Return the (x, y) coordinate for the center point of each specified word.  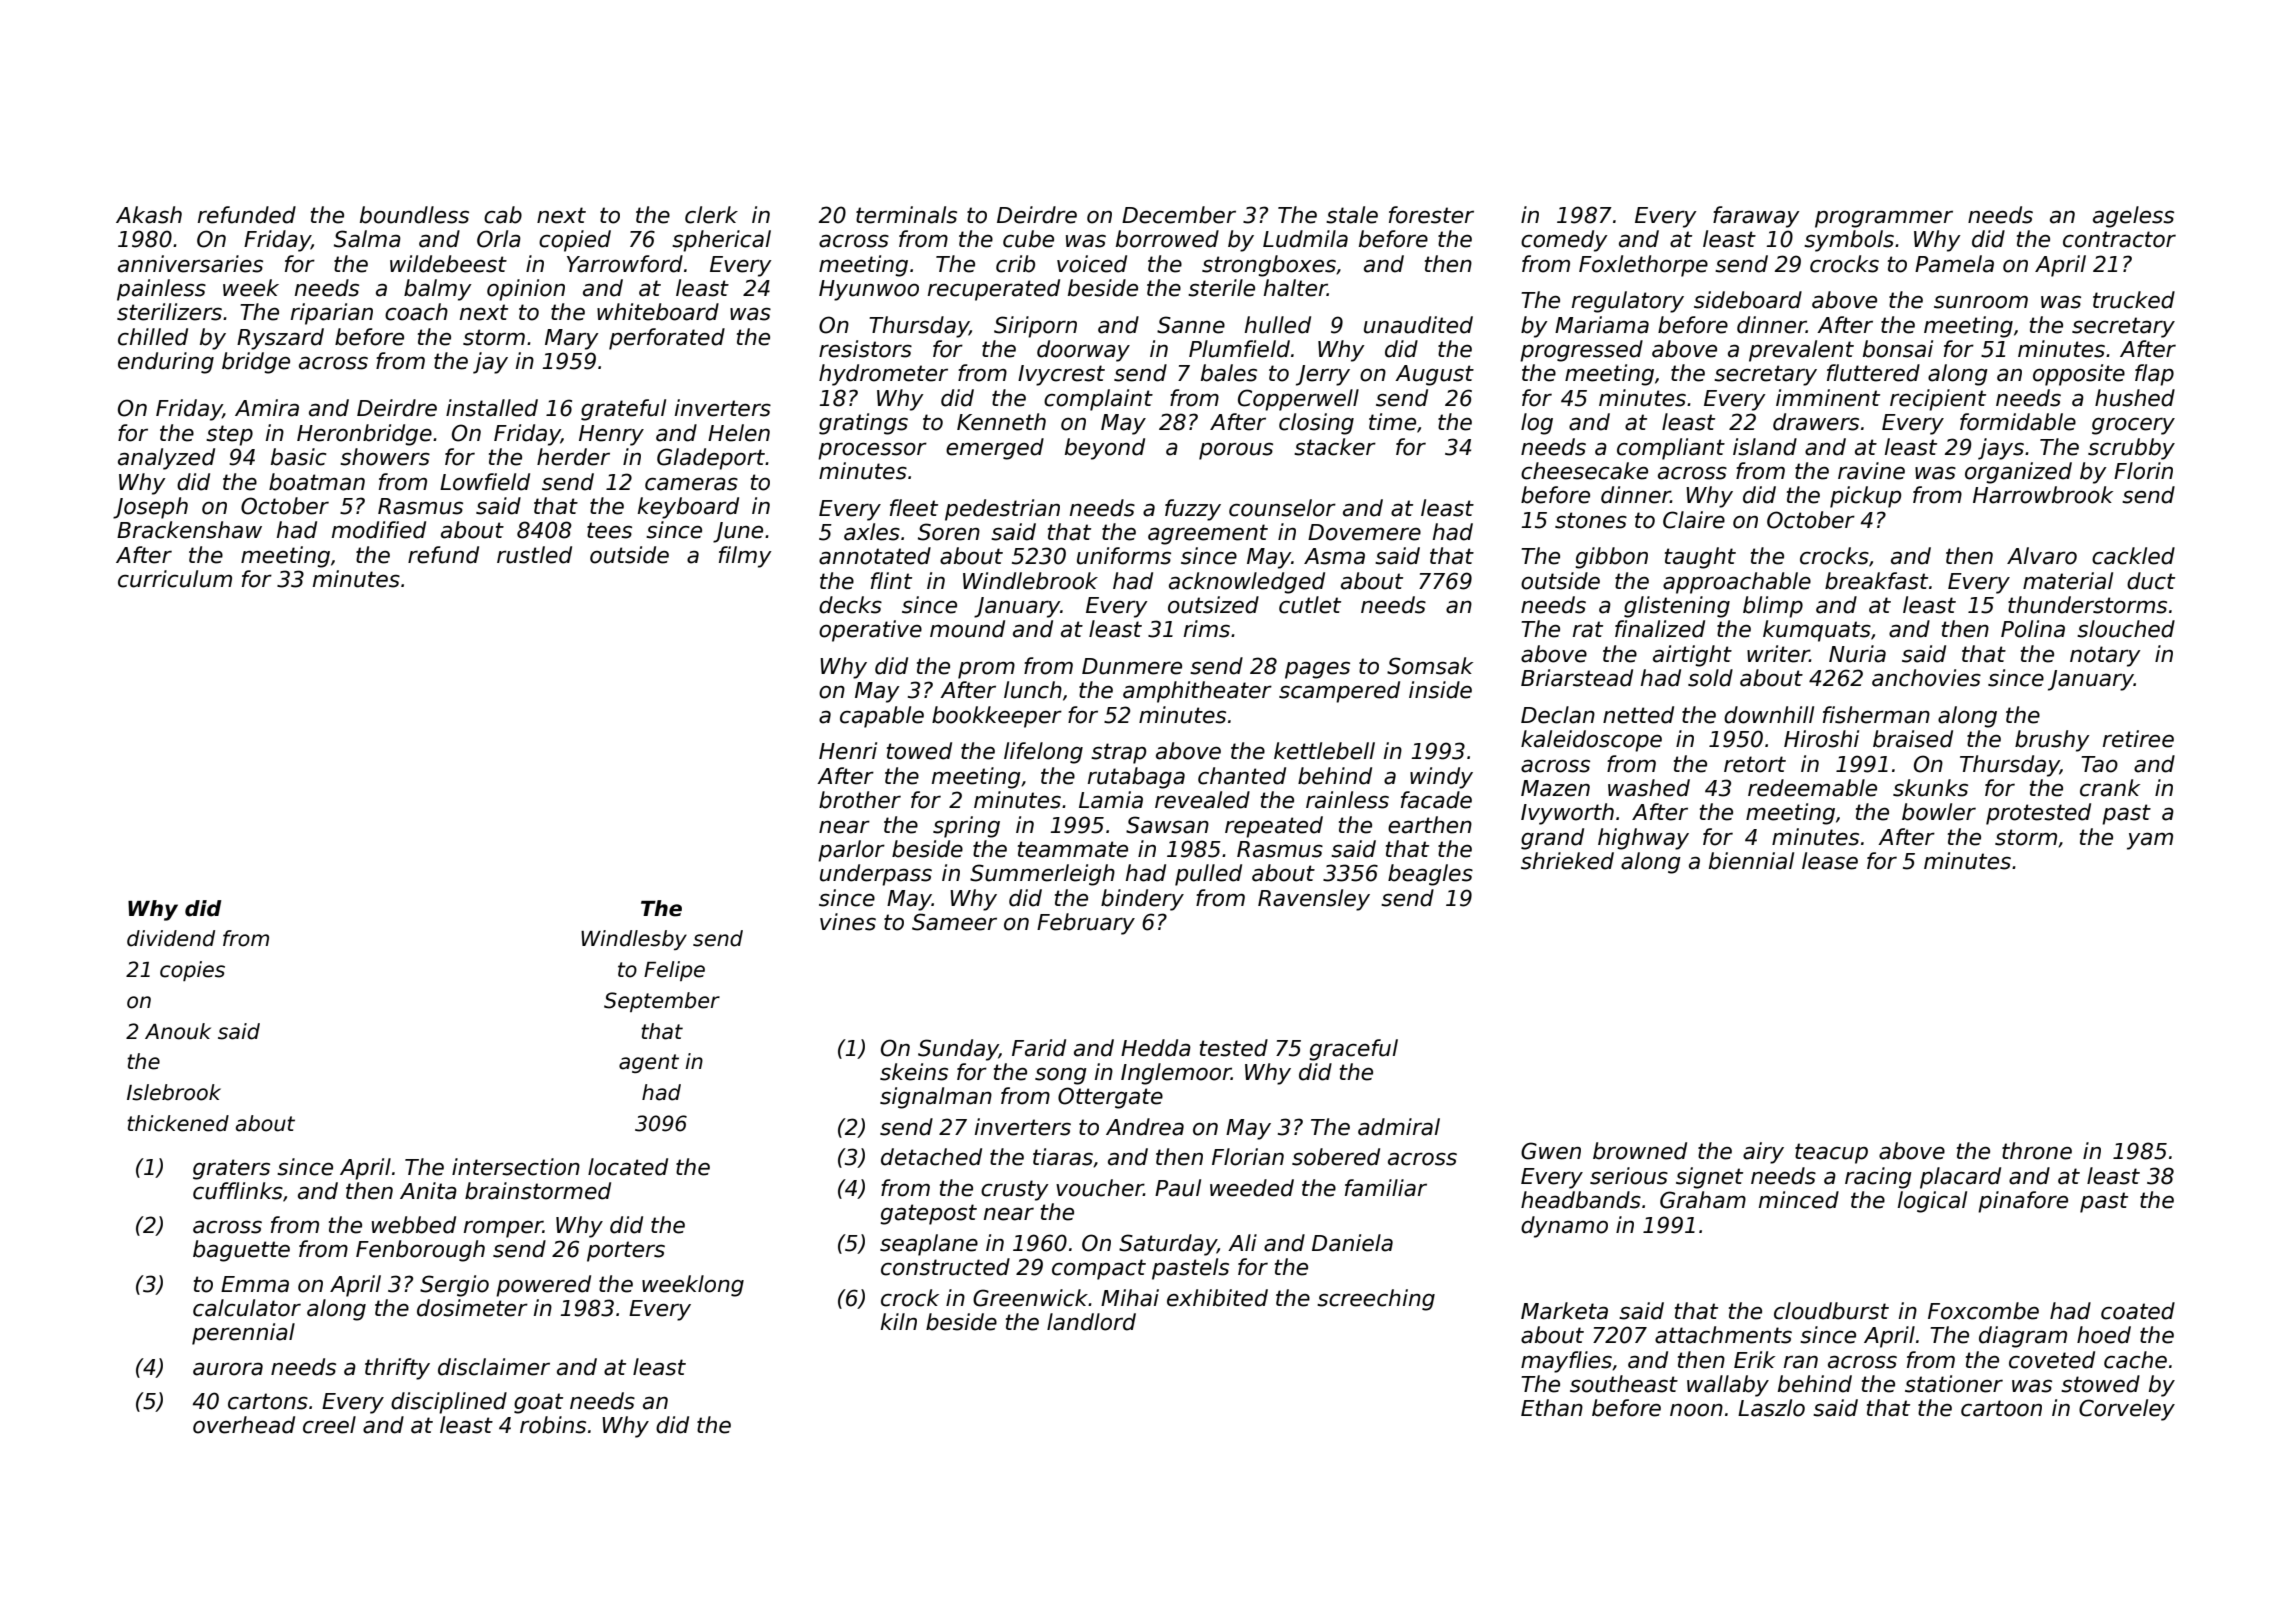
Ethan (1552, 1408)
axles (872, 532)
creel (329, 1425)
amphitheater (1197, 692)
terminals (906, 215)
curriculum (175, 579)
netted (1638, 715)
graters (231, 1169)
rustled (534, 555)
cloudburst (1831, 1311)
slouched (2126, 629)
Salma (367, 239)
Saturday (1168, 1245)
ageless (2133, 217)
